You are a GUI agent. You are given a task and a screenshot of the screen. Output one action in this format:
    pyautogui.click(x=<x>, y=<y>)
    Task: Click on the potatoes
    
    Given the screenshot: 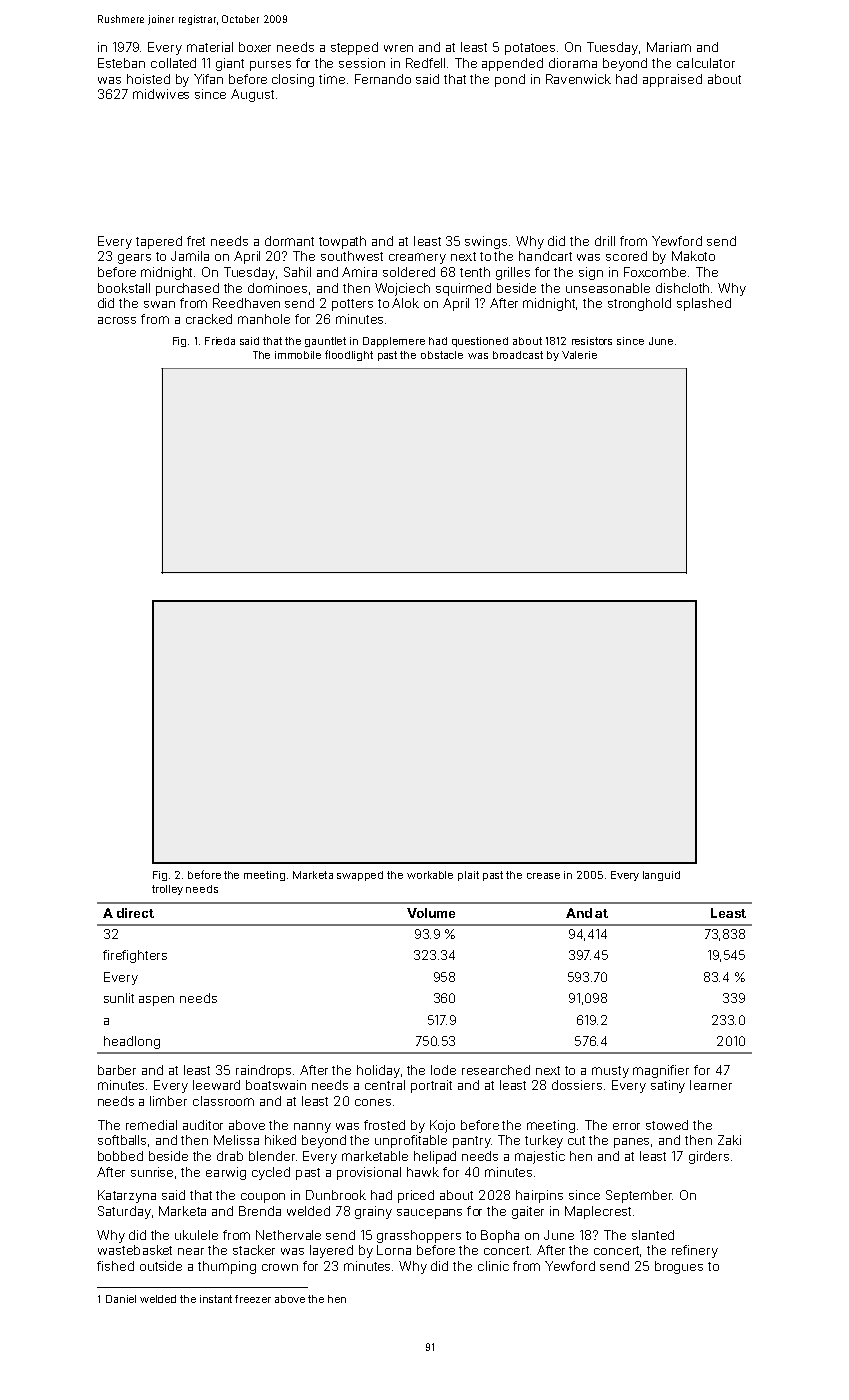 What is the action you would take?
    pyautogui.click(x=530, y=49)
